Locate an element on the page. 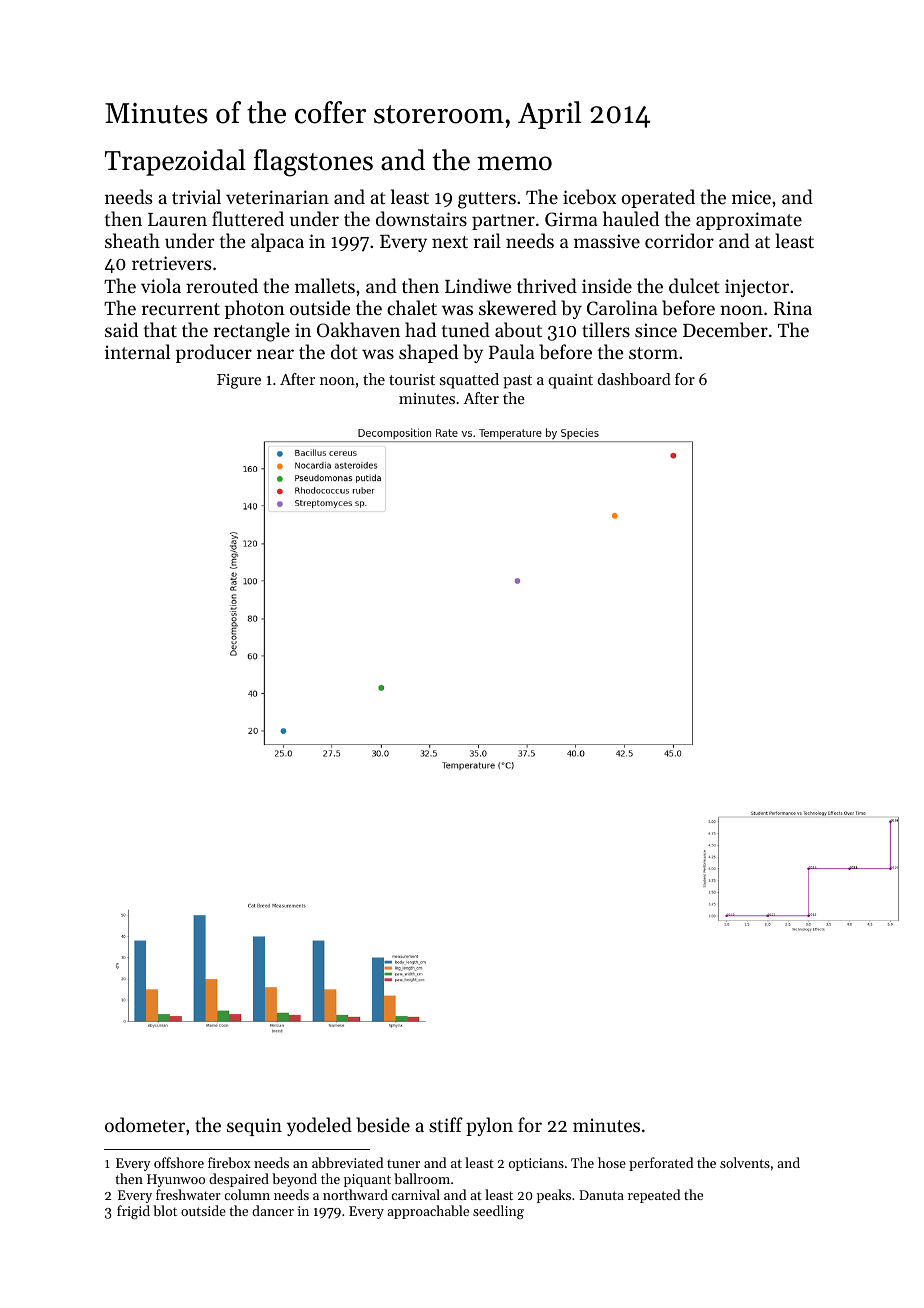  flagstones is located at coordinates (313, 163).
